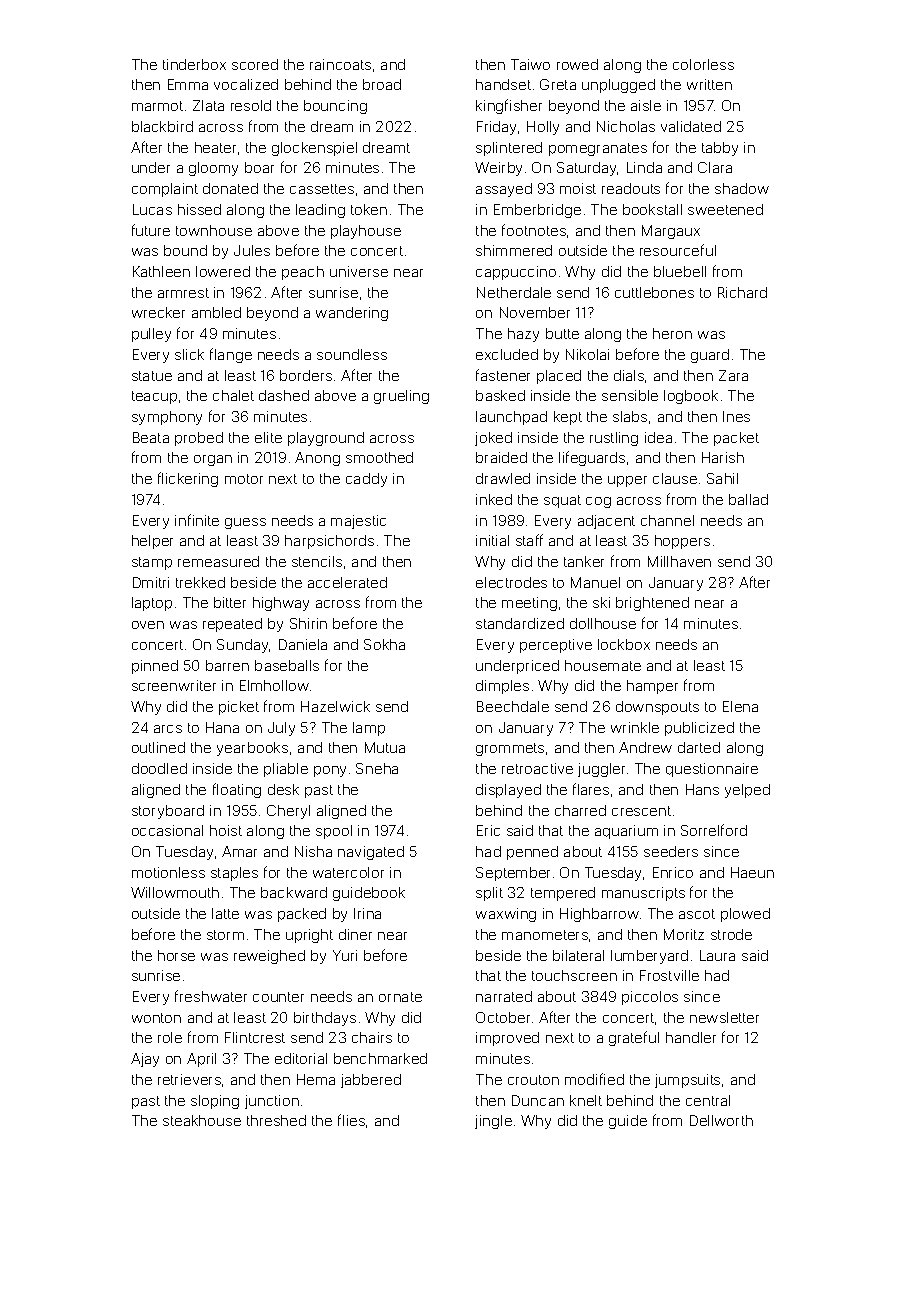 The width and height of the document is (908, 1316). What do you see at coordinates (559, 377) in the document?
I see `placed` at bounding box center [559, 377].
